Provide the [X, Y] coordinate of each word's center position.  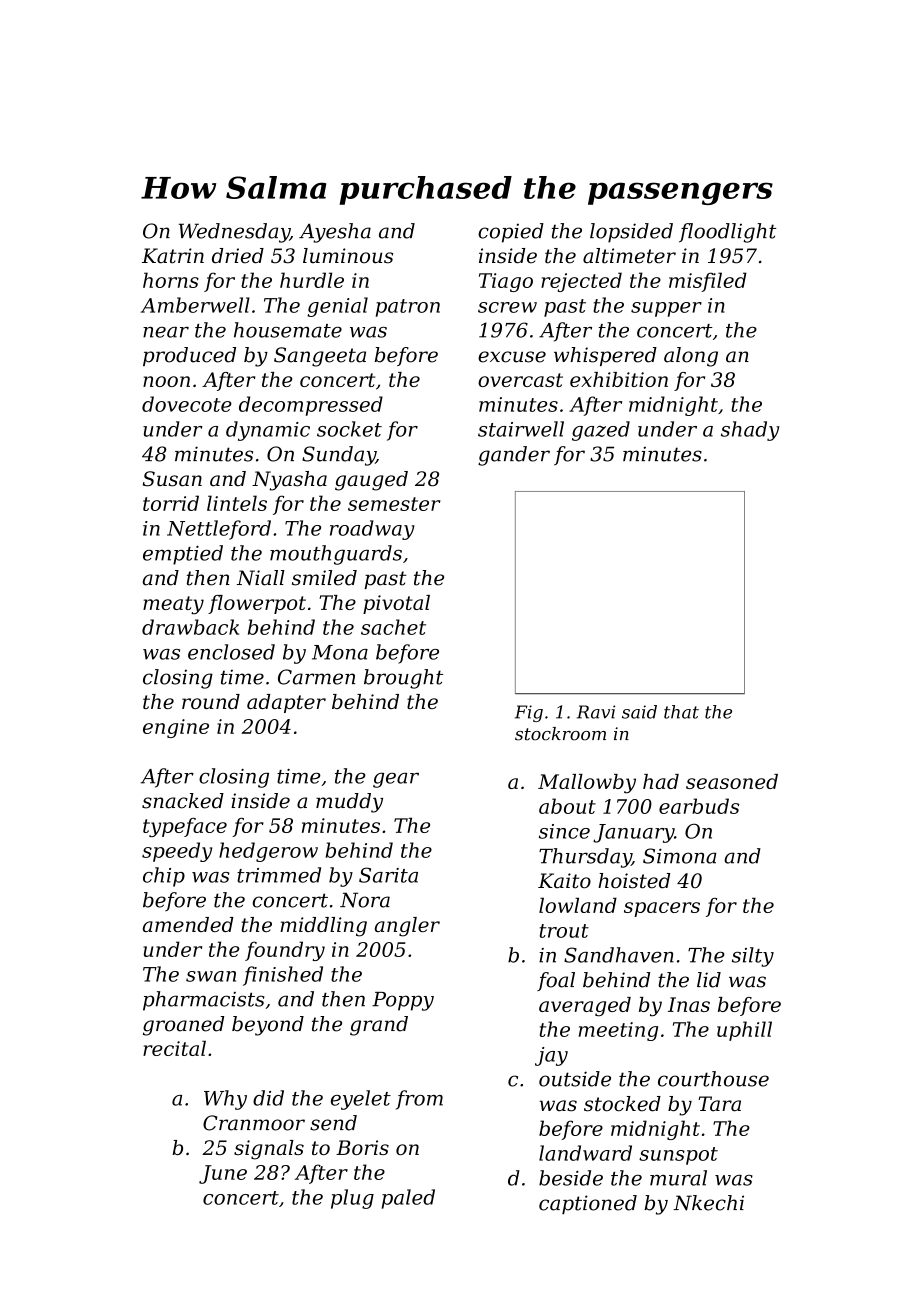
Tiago [506, 282]
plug [352, 1199]
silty [753, 957]
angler [407, 927]
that [681, 712]
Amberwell [195, 305]
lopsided [631, 233]
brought [403, 679]
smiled [324, 578]
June [223, 1174]
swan [211, 976]
